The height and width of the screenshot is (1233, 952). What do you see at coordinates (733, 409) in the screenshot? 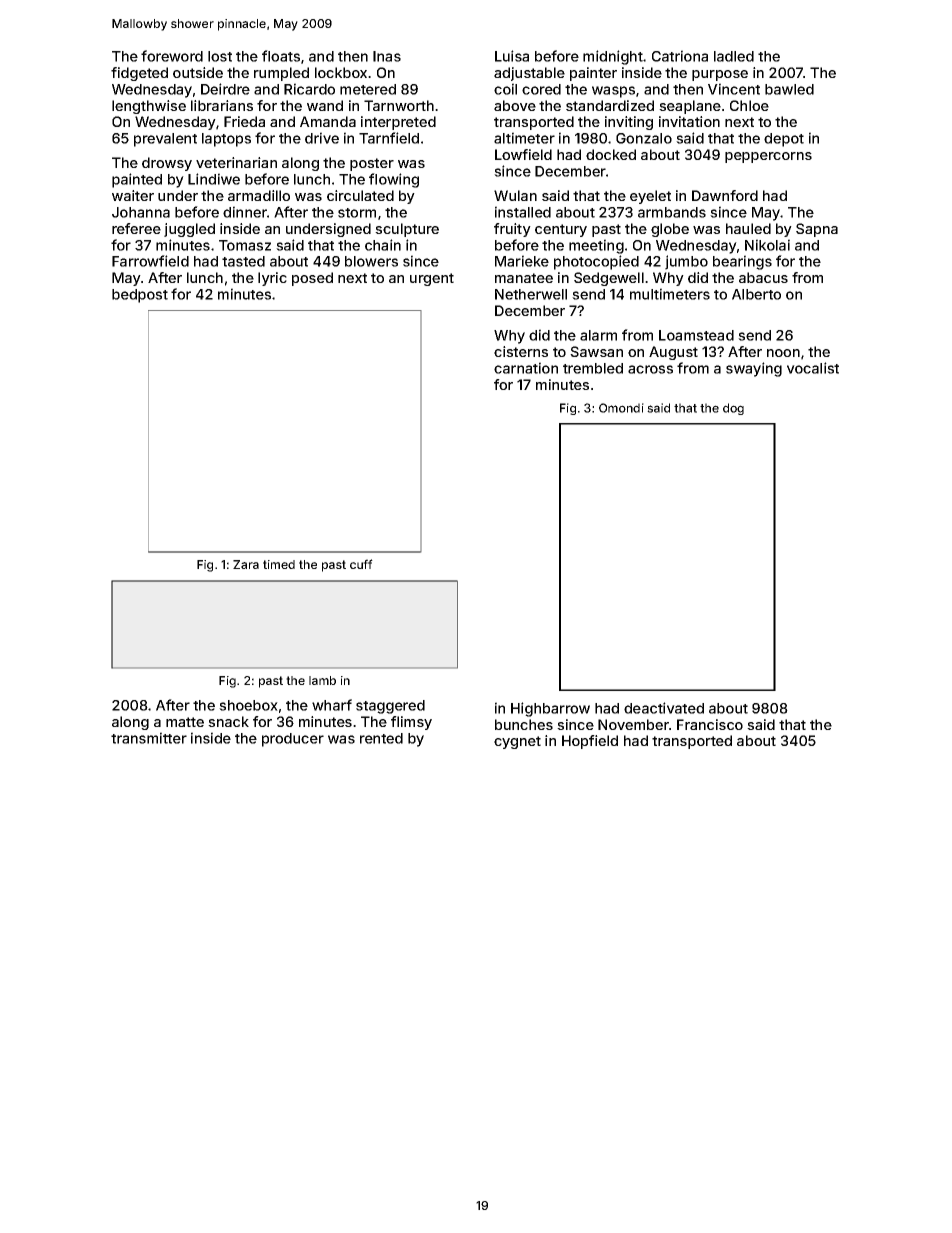
I see `dog` at bounding box center [733, 409].
